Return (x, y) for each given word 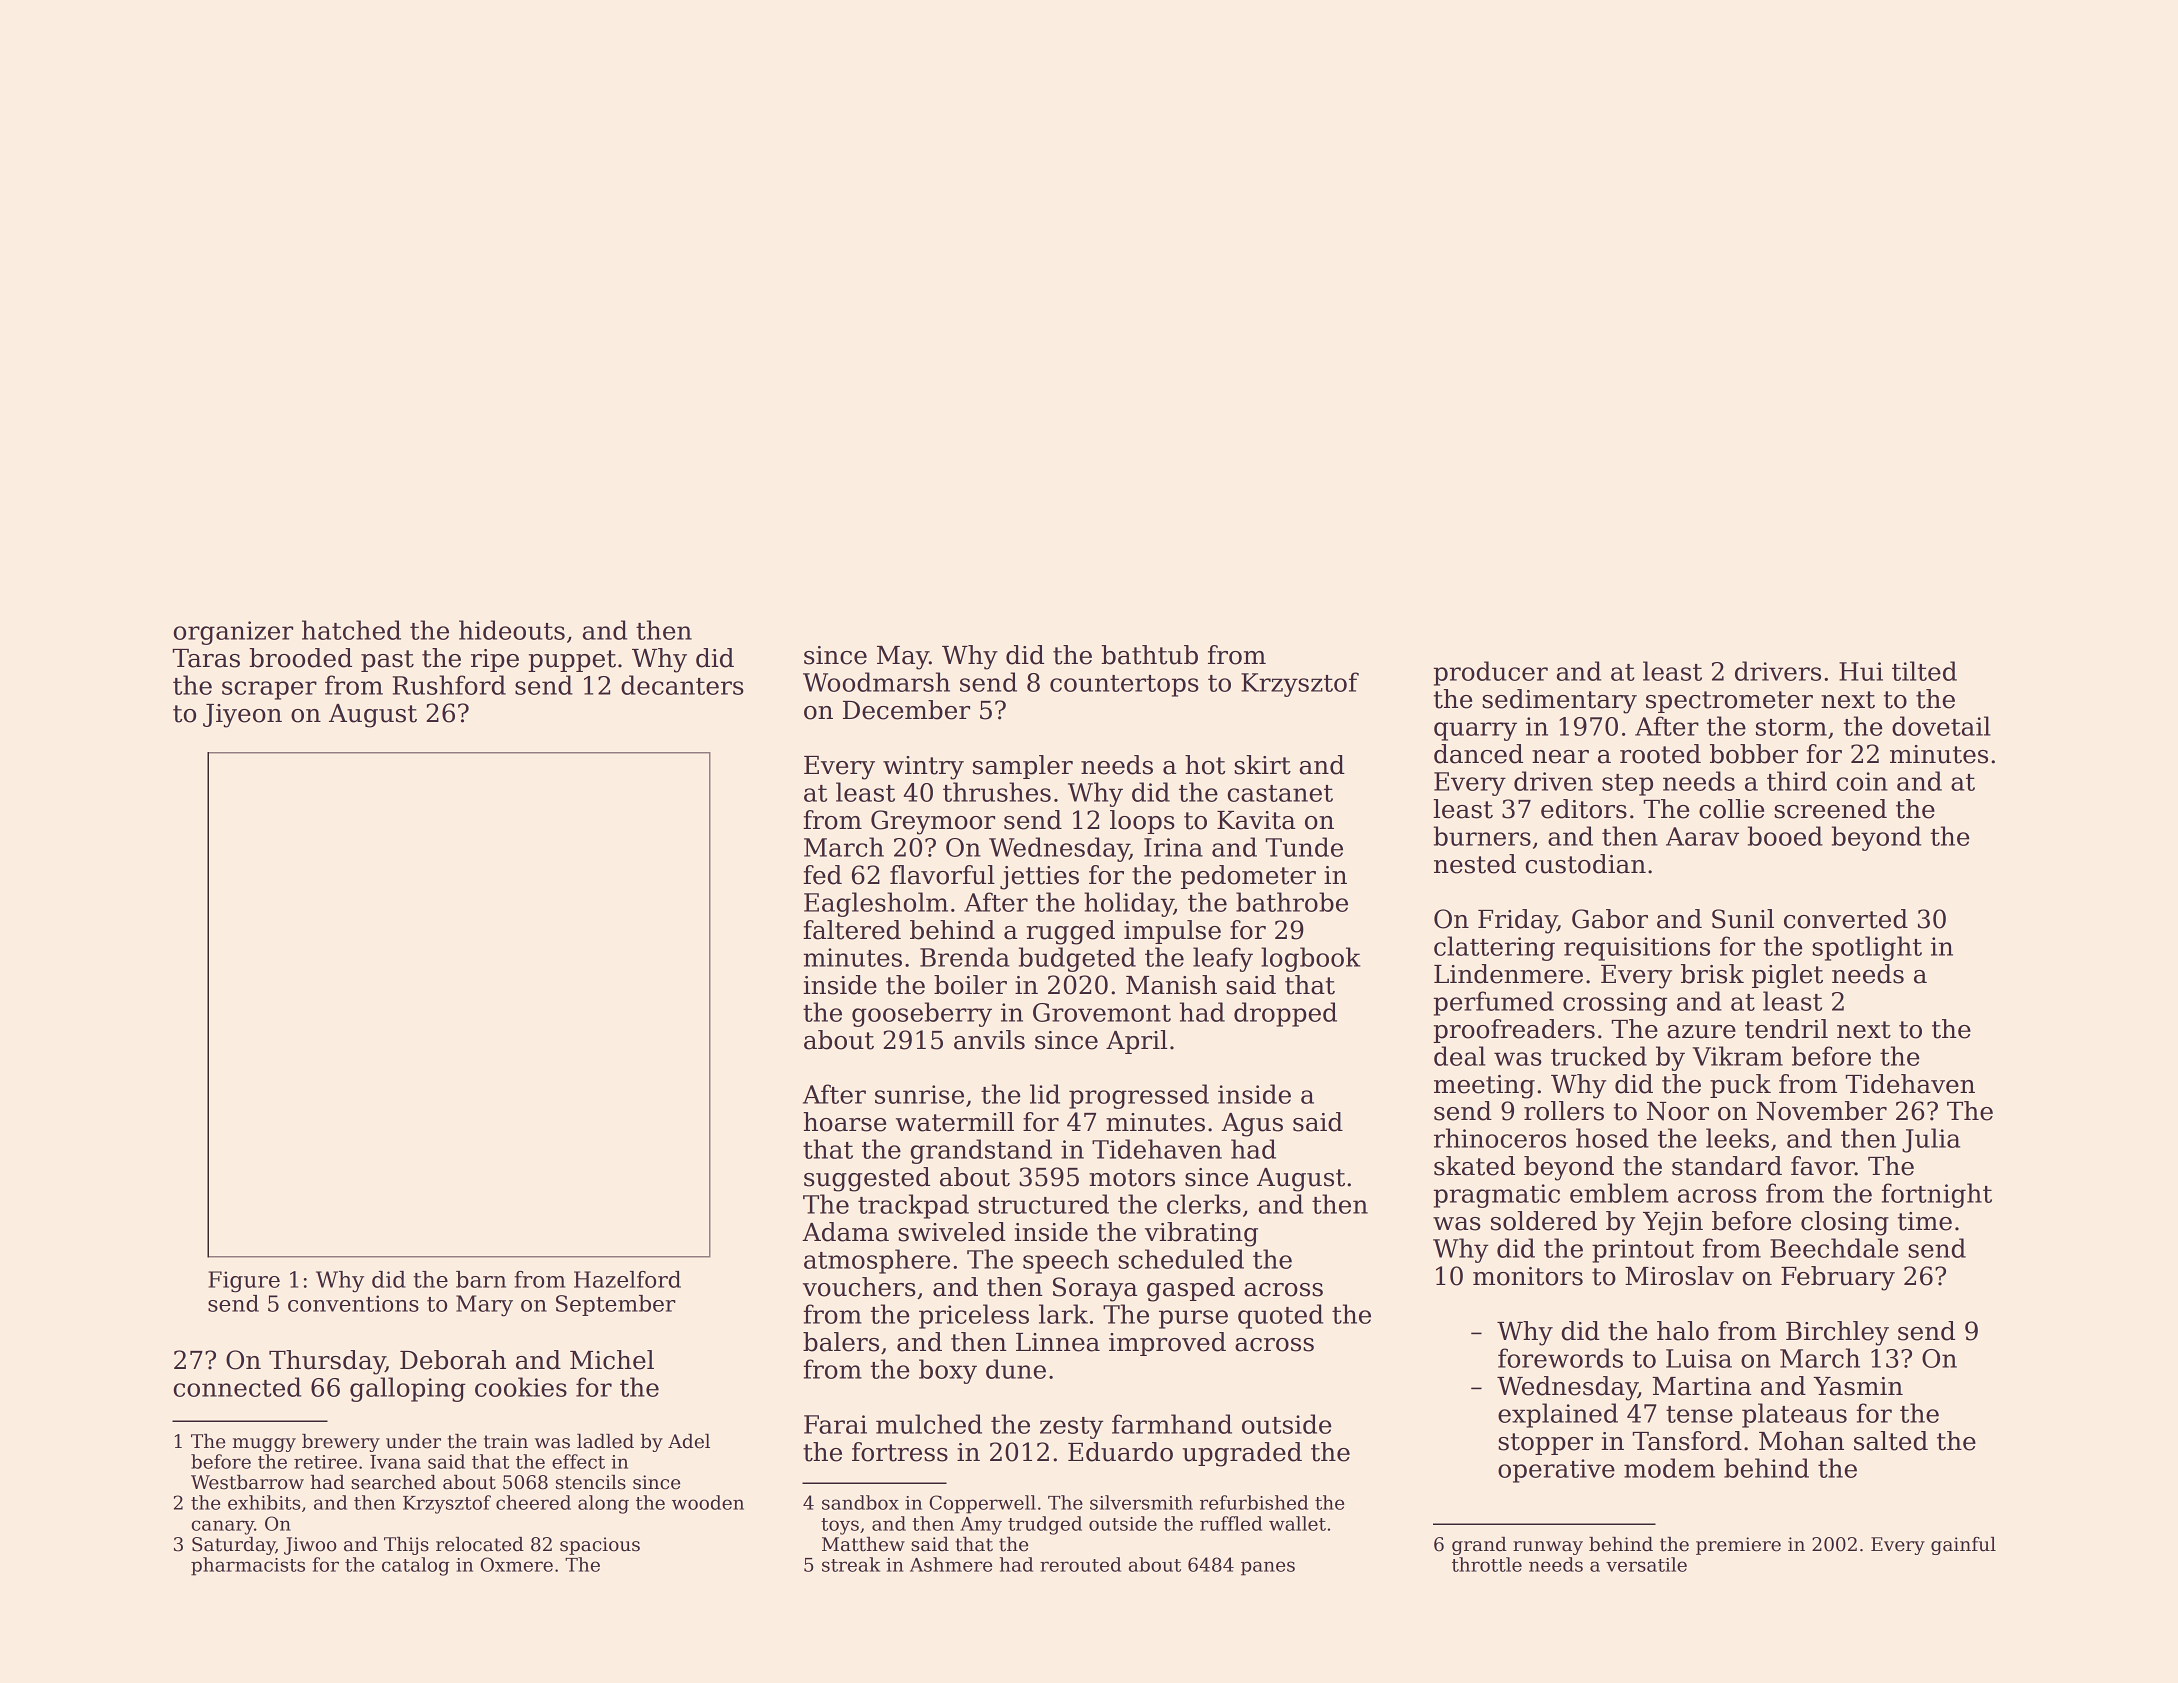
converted (1846, 919)
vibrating (1201, 1234)
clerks (1204, 1204)
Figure (244, 1282)
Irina (1173, 847)
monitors (1528, 1276)
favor (1823, 1166)
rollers (1564, 1111)
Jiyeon (242, 716)
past (387, 661)
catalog (416, 1566)
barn (481, 1279)
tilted (1924, 671)
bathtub (1149, 655)
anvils (989, 1040)
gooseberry (922, 1014)
